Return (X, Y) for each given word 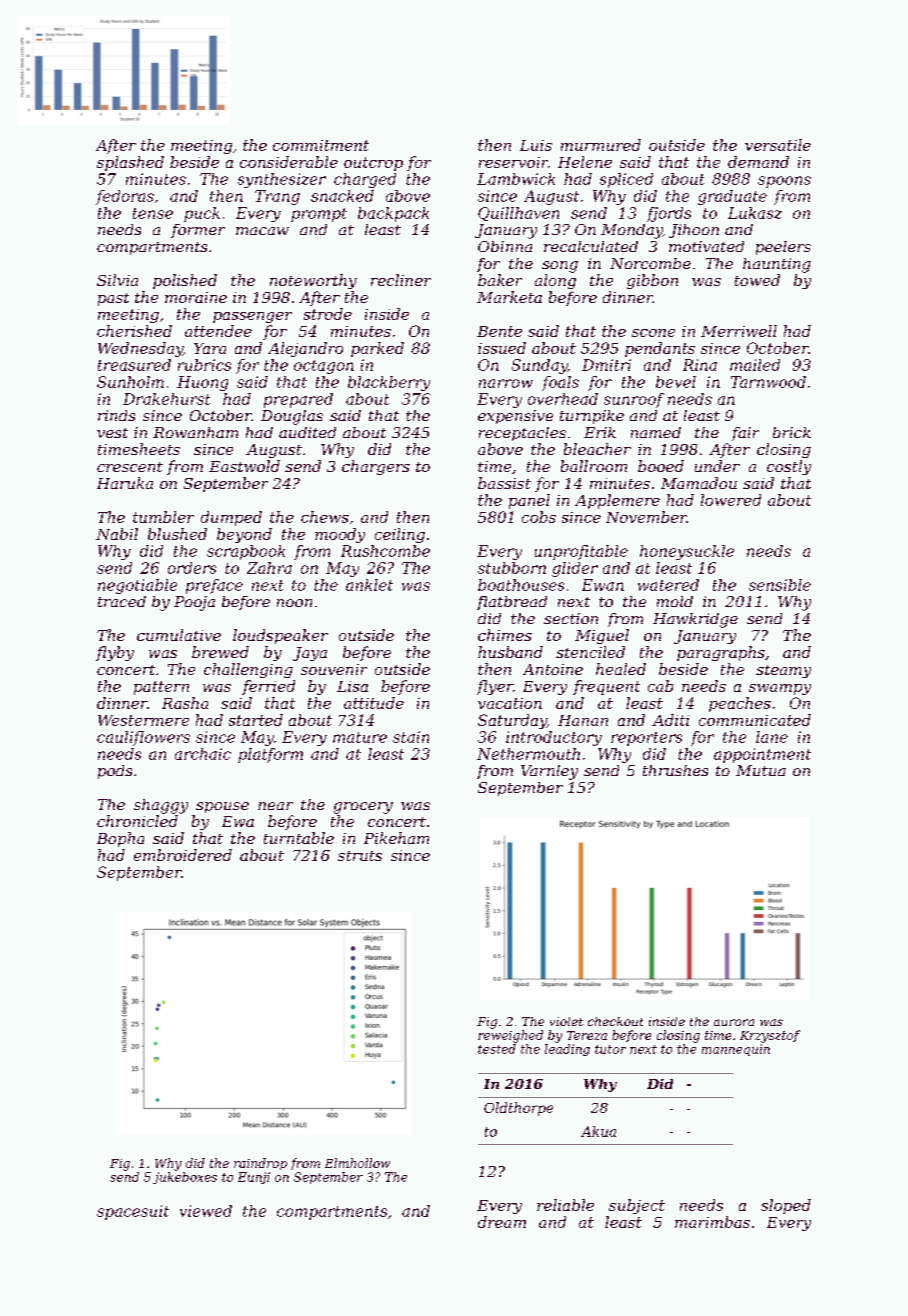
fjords (669, 214)
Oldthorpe (518, 1109)
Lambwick (516, 179)
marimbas (712, 1222)
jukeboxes (185, 1178)
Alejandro (305, 349)
